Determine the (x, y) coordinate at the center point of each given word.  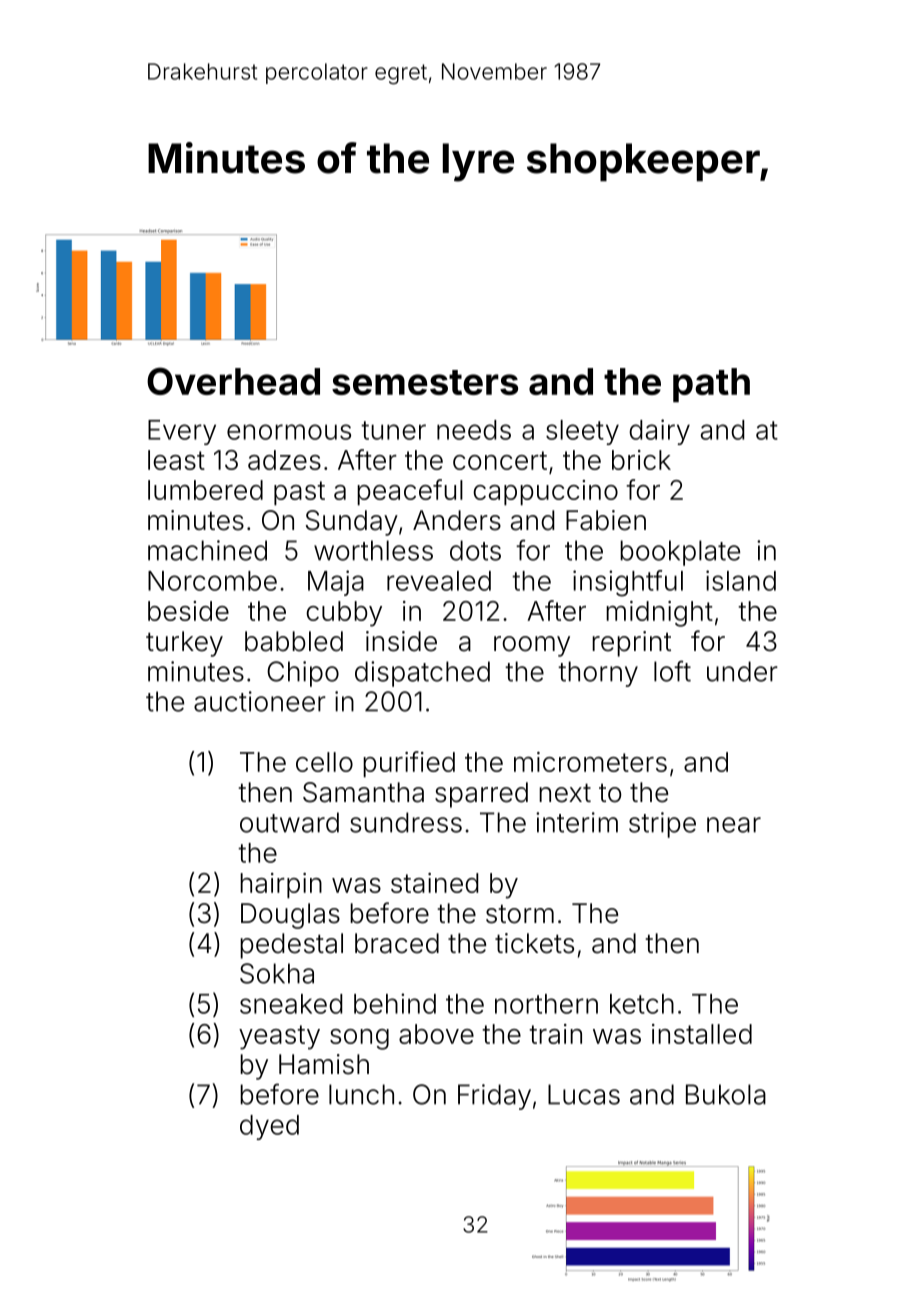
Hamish (324, 1064)
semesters (425, 382)
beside (188, 611)
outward (289, 822)
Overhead (233, 381)
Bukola (726, 1094)
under (742, 671)
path (711, 385)
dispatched (422, 674)
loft (672, 671)
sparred (481, 795)
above (436, 1034)
